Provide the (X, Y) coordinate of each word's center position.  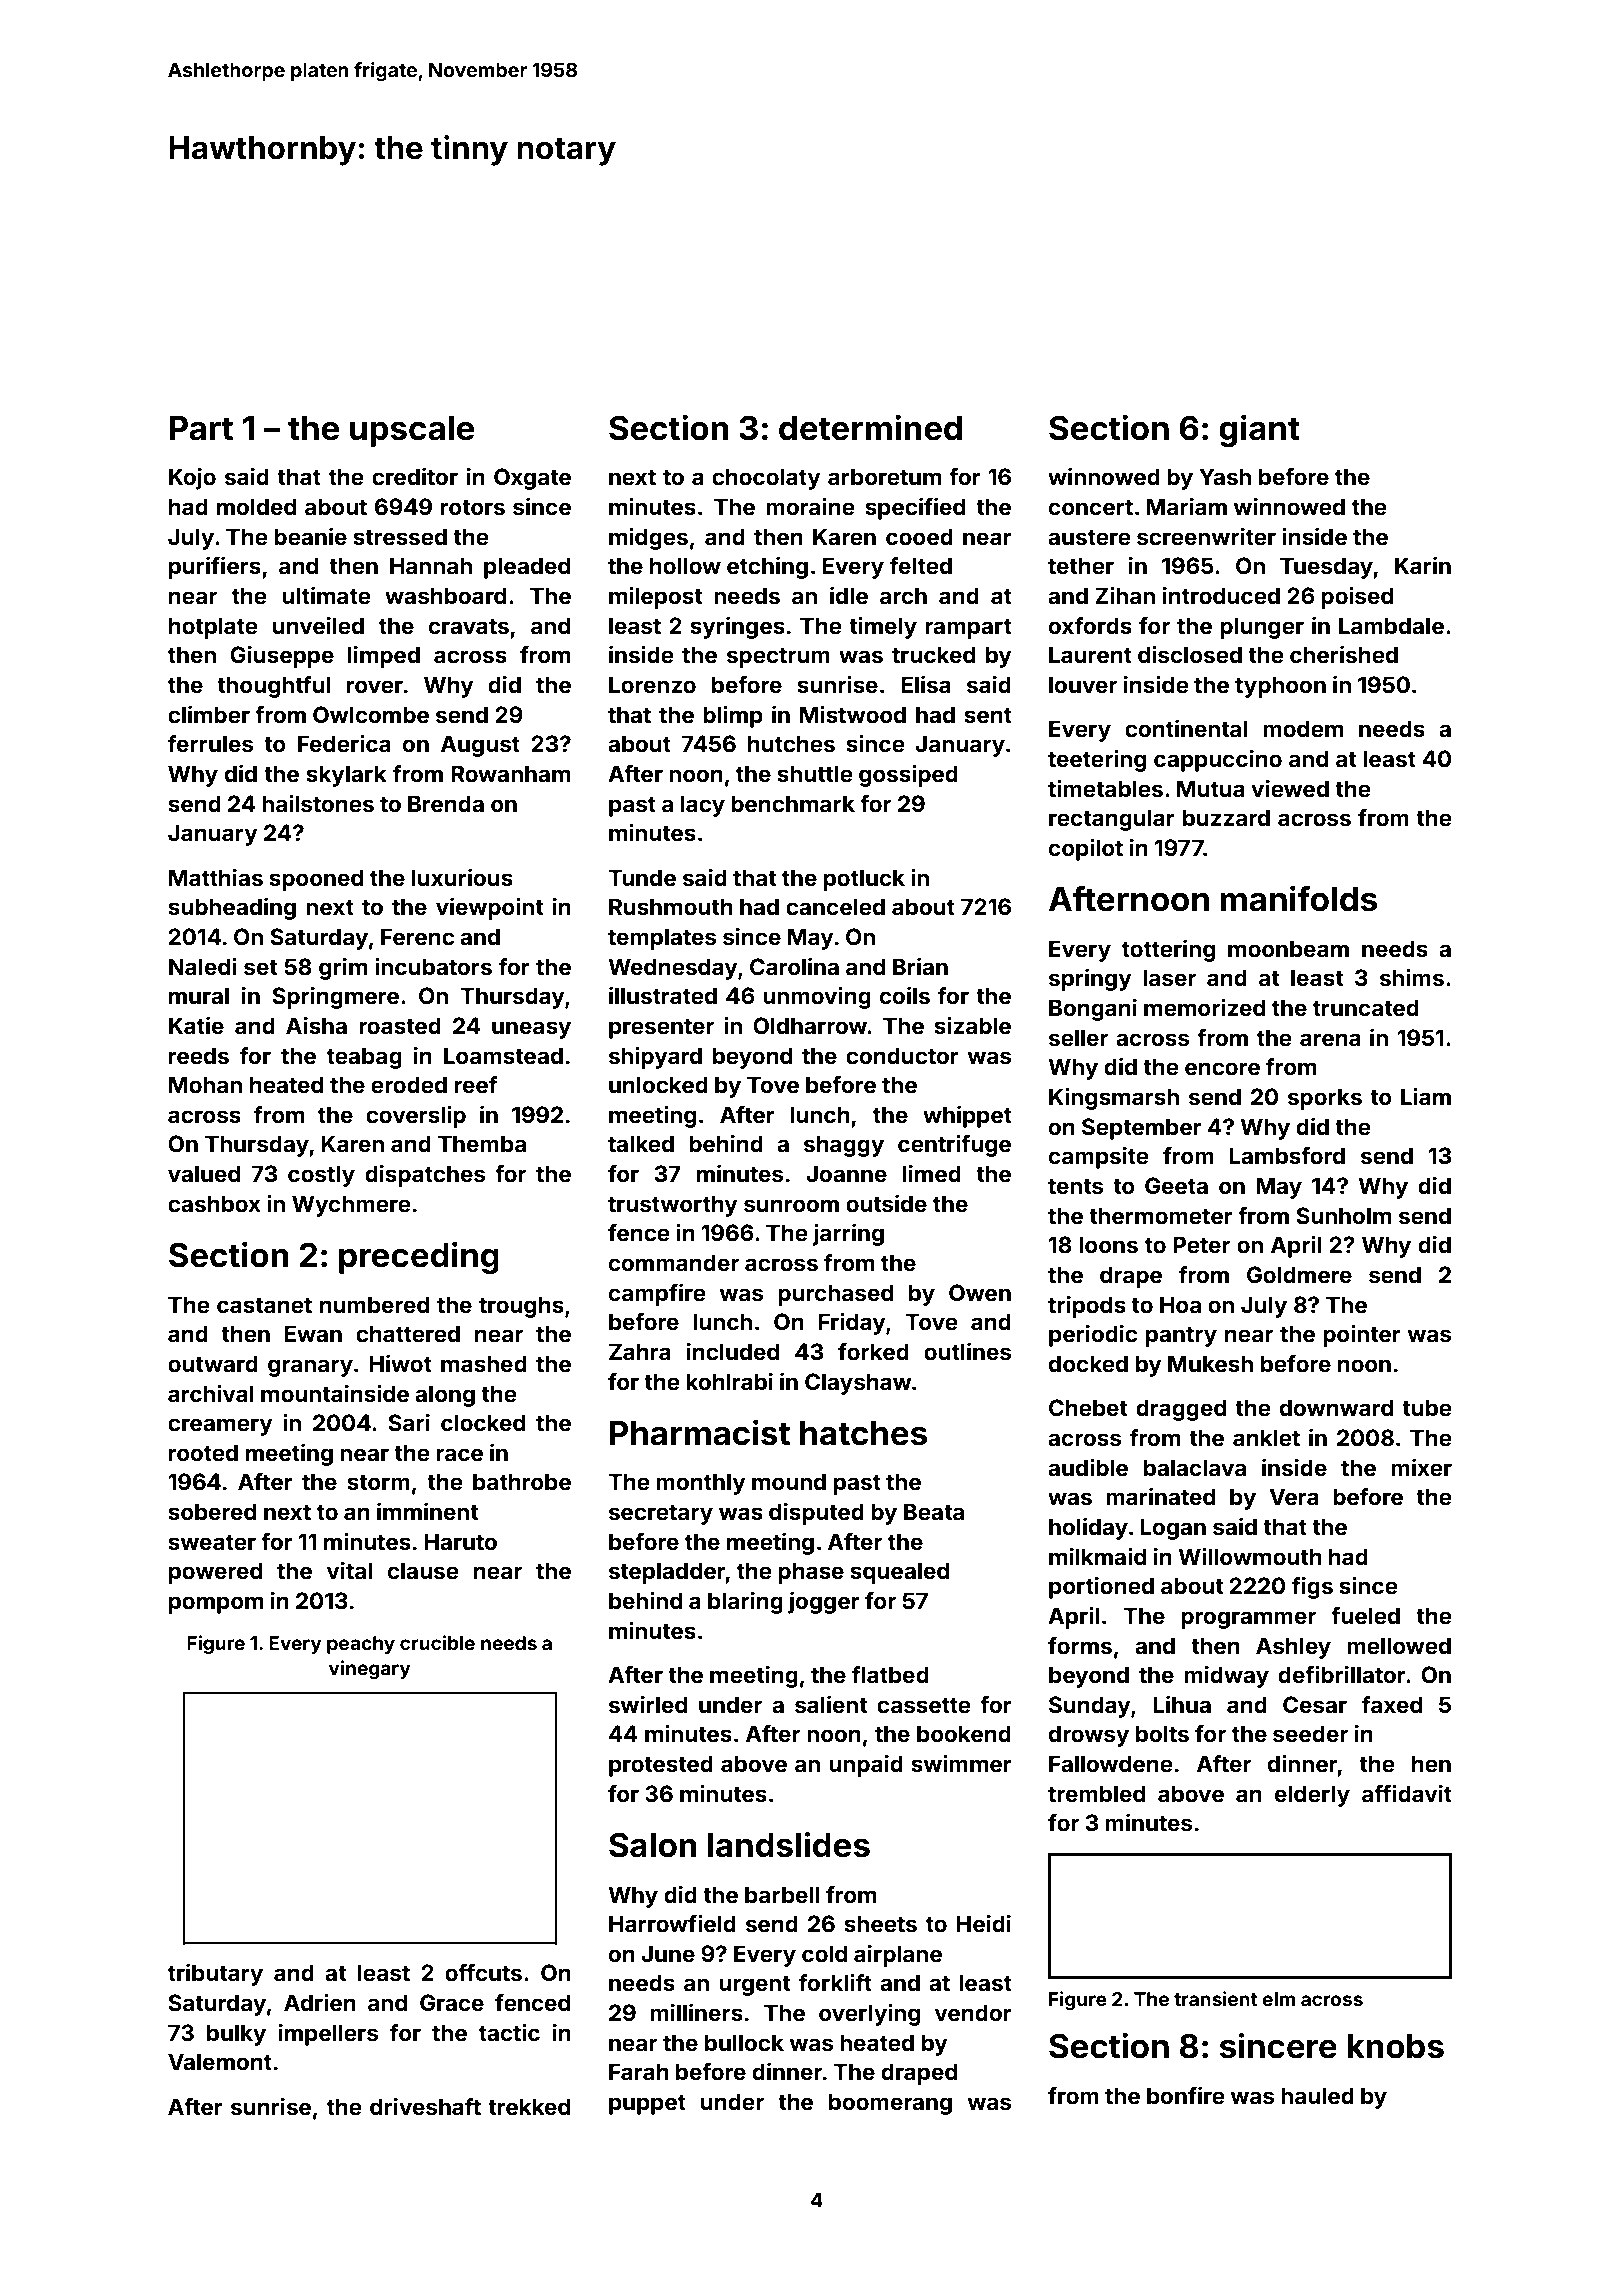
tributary (215, 1975)
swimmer (961, 1763)
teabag (364, 1058)
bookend (964, 1733)
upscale (412, 431)
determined (870, 427)
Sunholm (1343, 1215)
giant (1259, 430)
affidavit (1407, 1793)
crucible (437, 1642)
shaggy (844, 1146)
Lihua (1182, 1704)
